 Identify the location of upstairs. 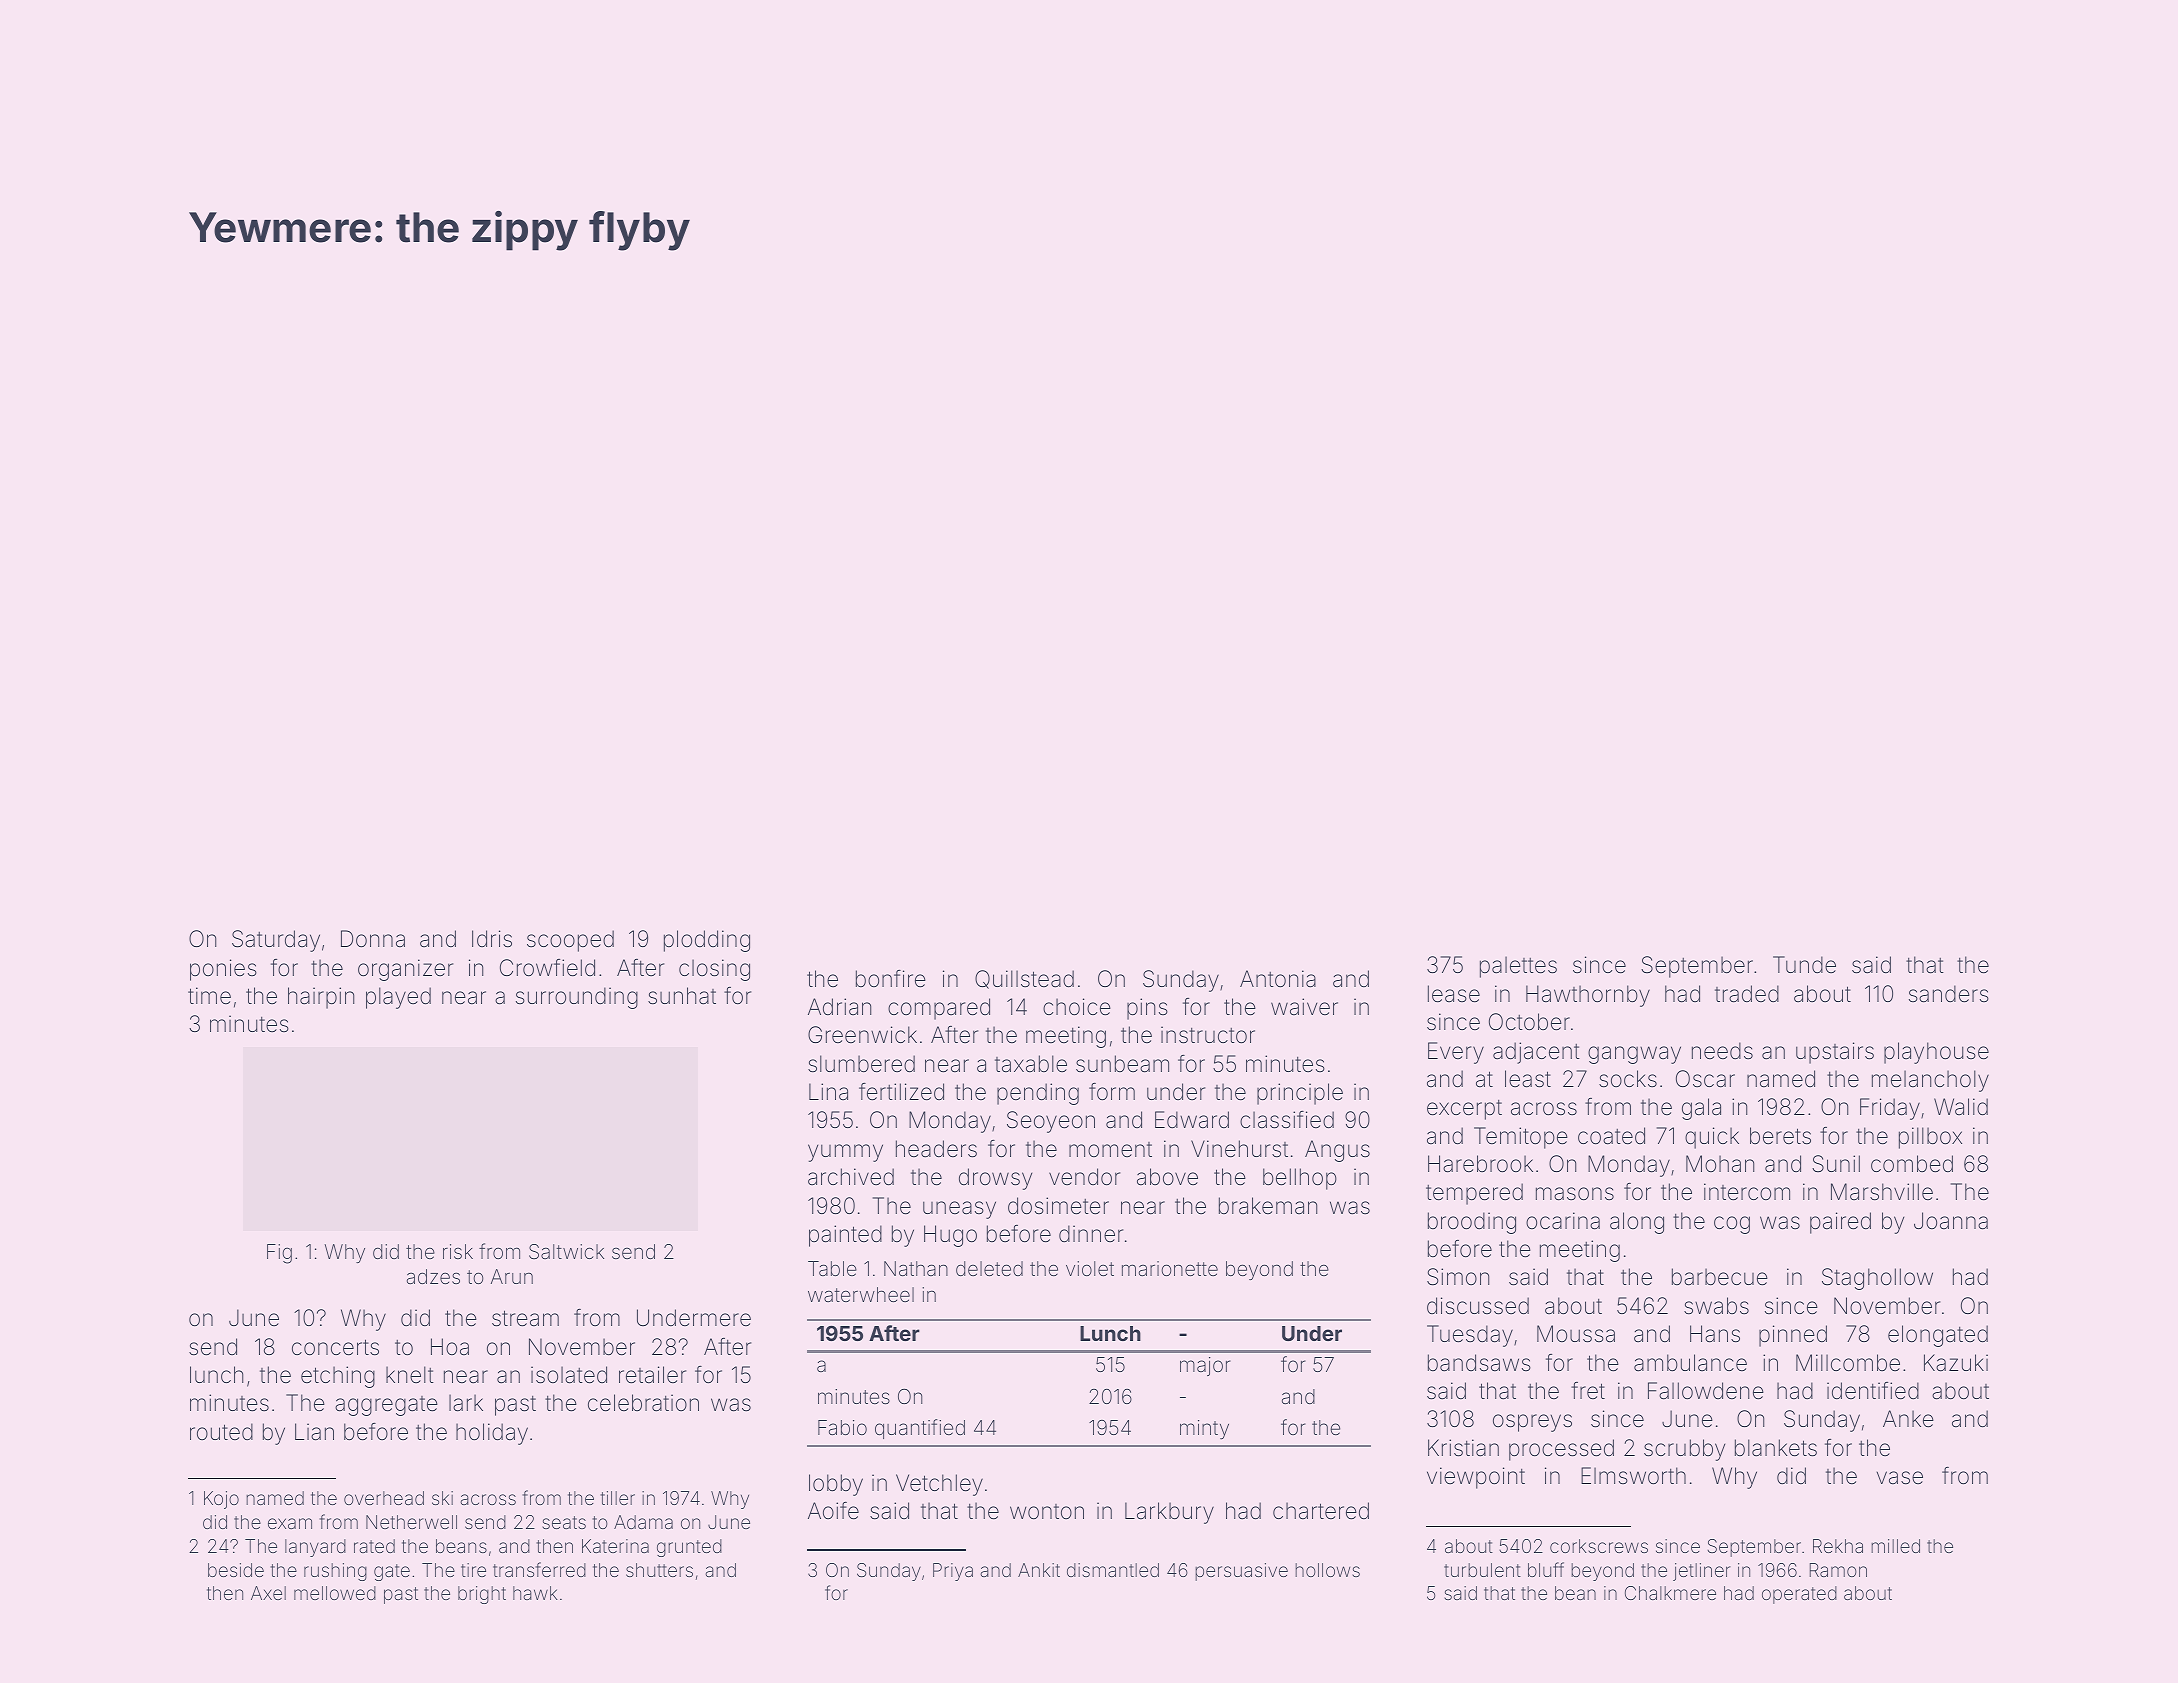
(1835, 1053).
